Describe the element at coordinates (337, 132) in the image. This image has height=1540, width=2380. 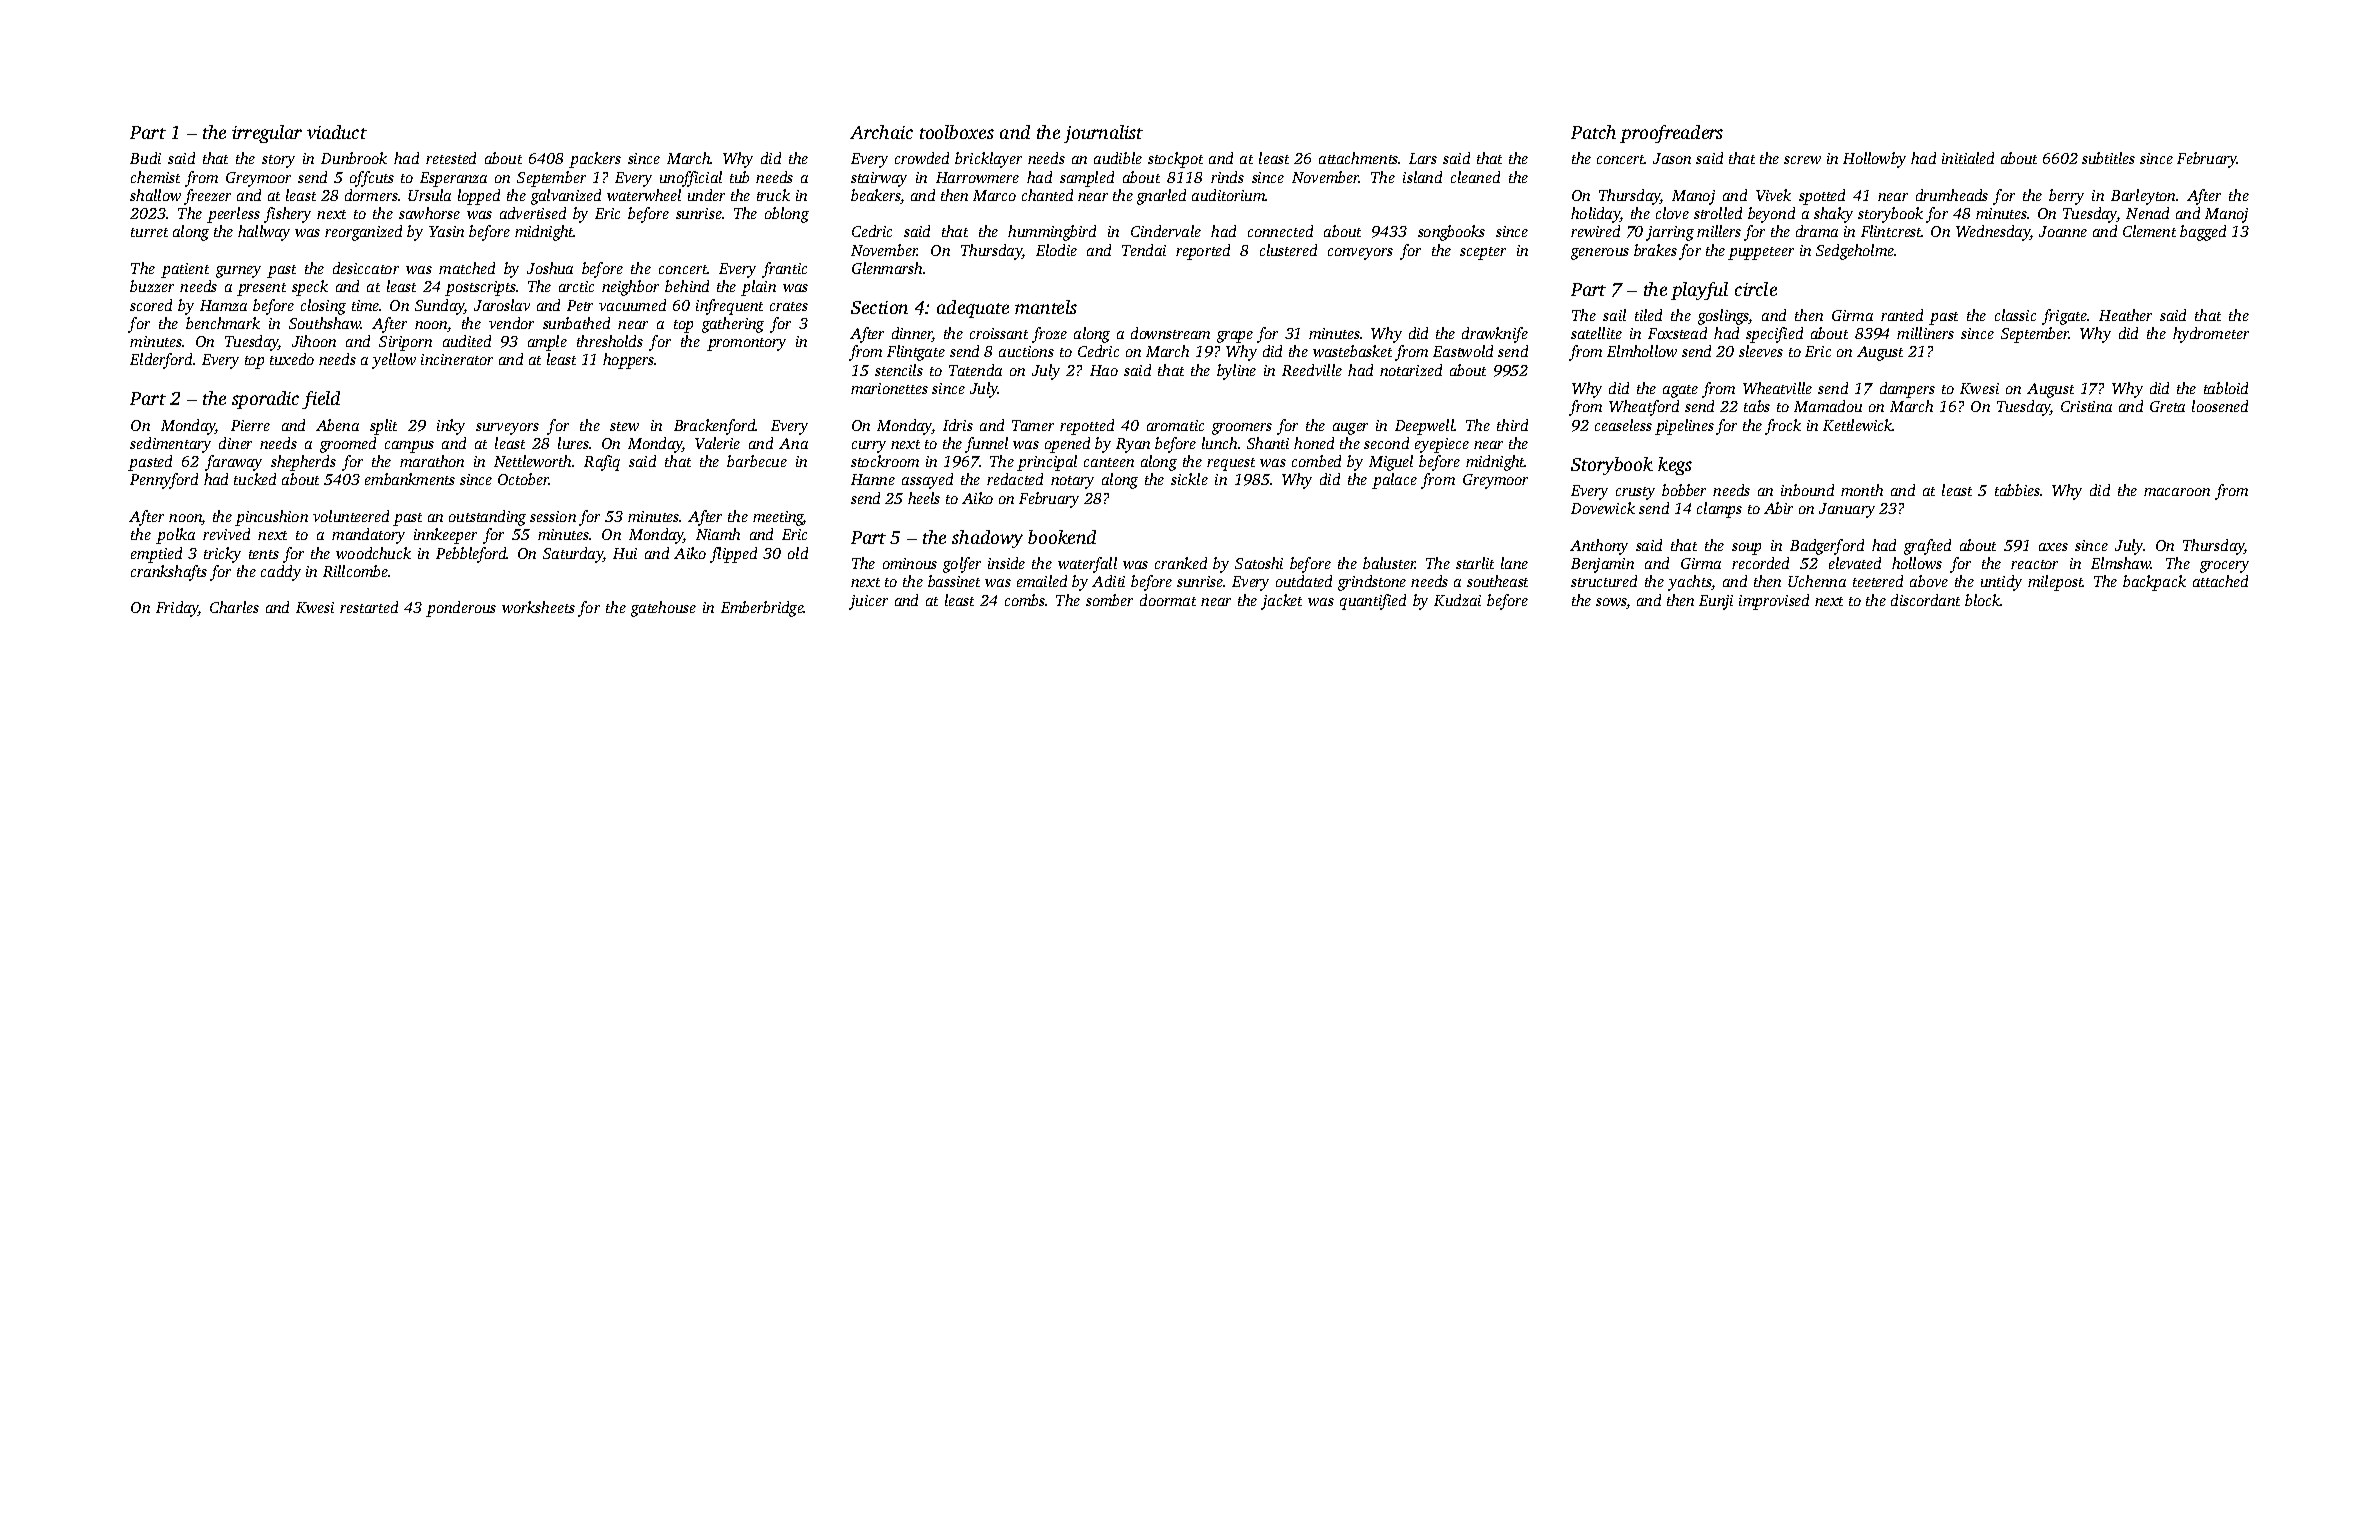
I see `viaduct` at that location.
